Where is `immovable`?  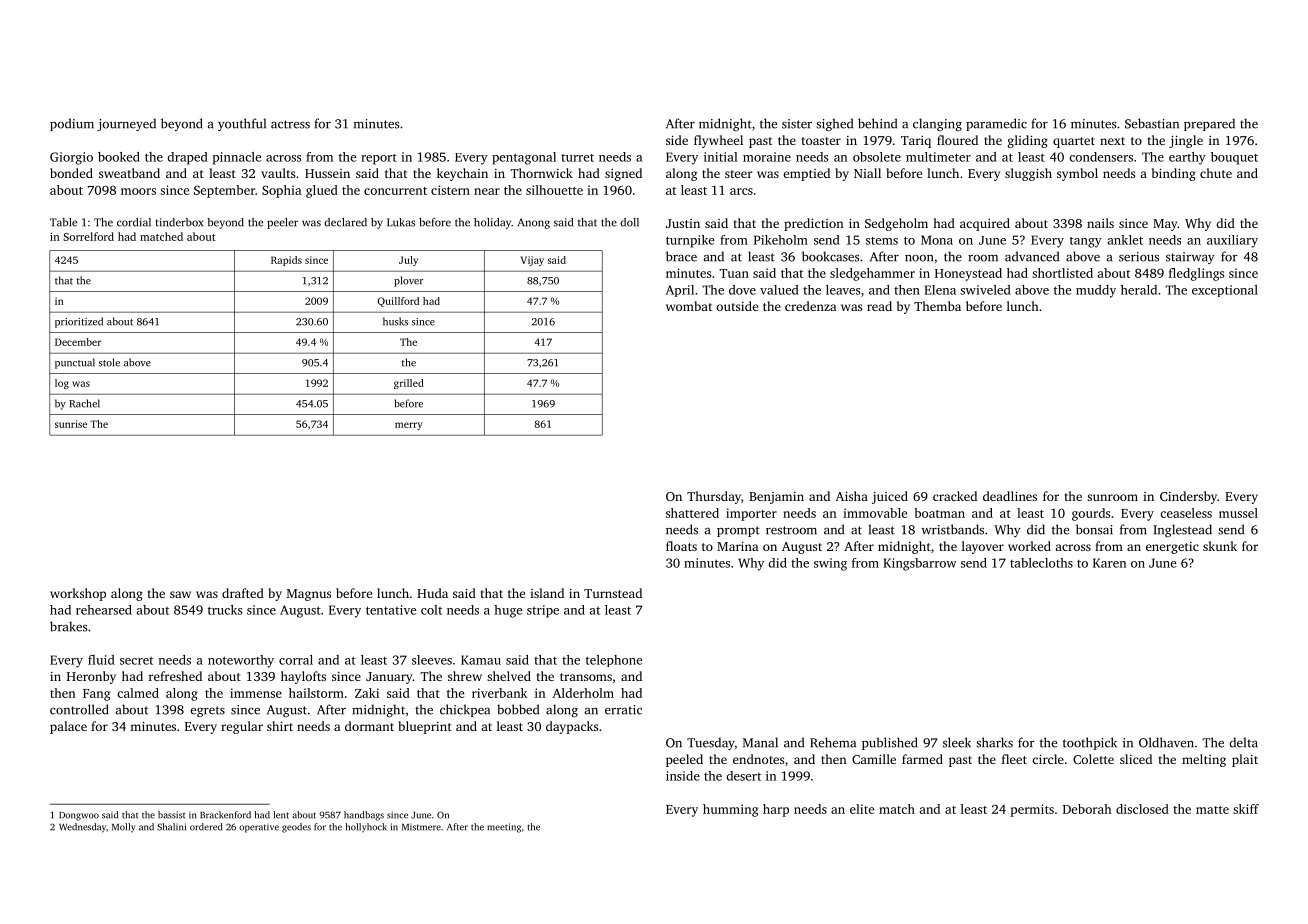
immovable is located at coordinates (875, 513).
